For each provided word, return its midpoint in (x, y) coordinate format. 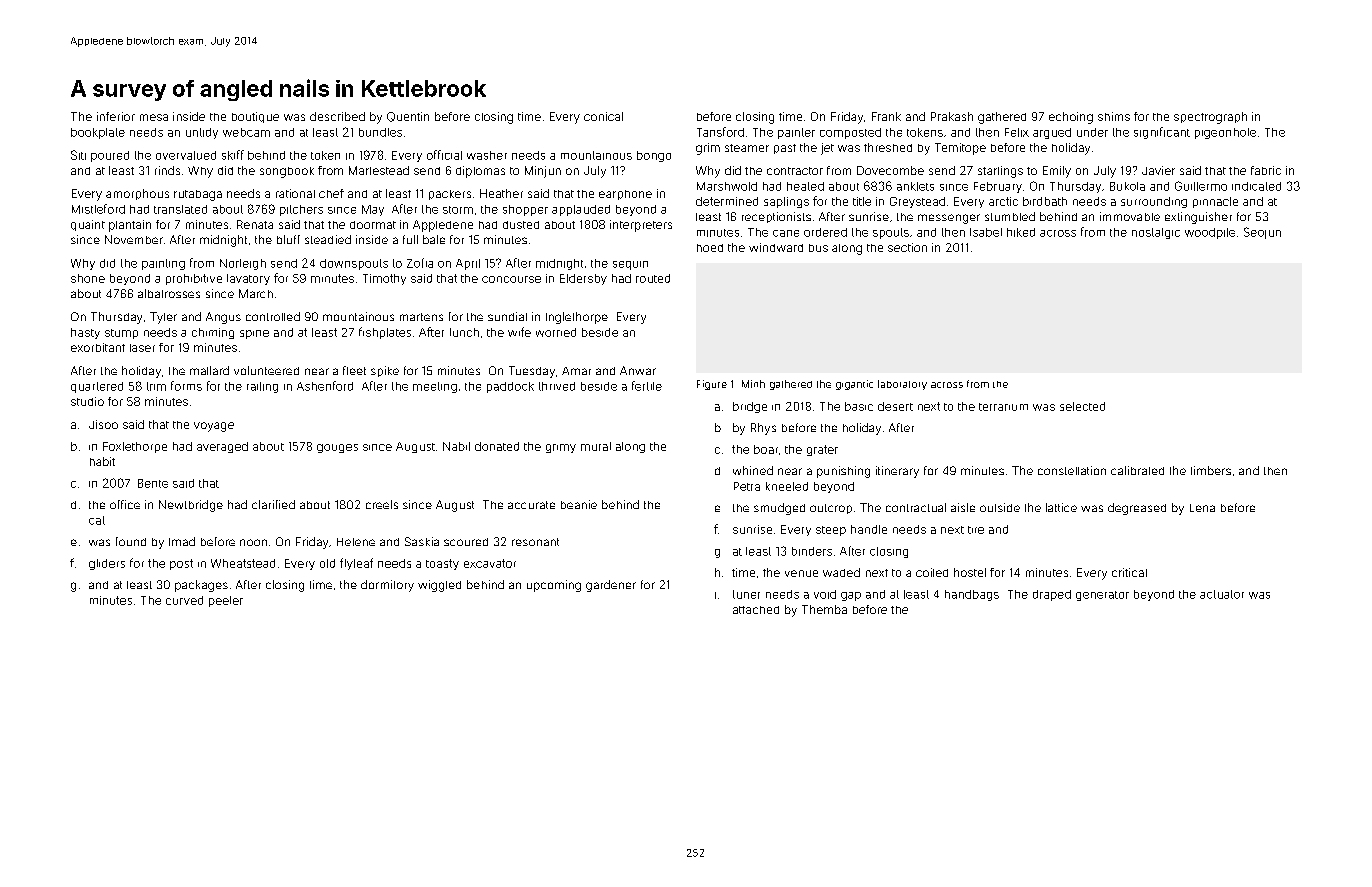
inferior (116, 116)
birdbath (1045, 201)
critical (1129, 572)
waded (841, 572)
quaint (88, 225)
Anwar (638, 370)
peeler (226, 601)
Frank (886, 116)
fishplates (385, 333)
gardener (611, 586)
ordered (825, 232)
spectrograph (1210, 118)
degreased (1137, 509)
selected (1082, 406)
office (125, 504)
